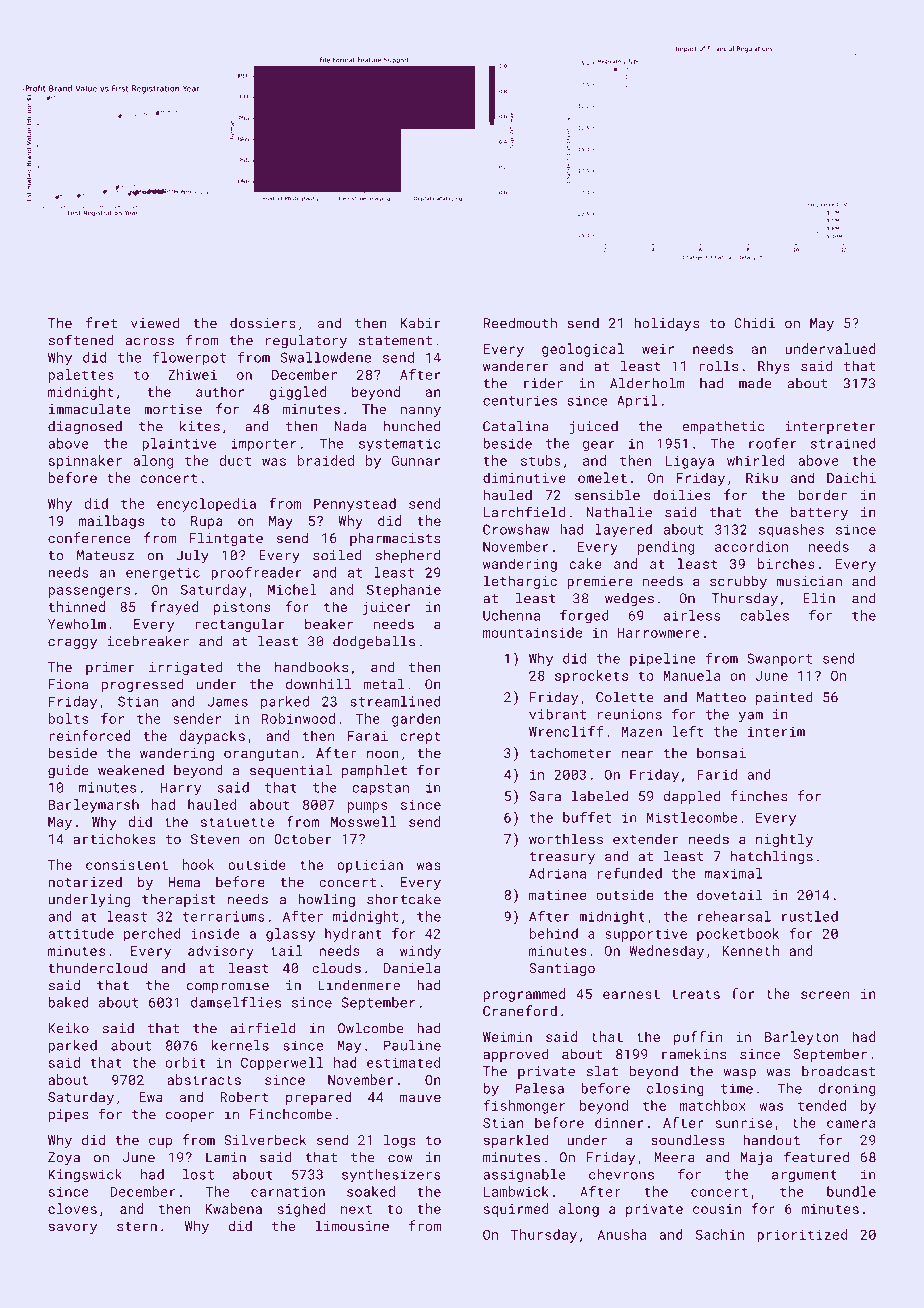 The height and width of the screenshot is (1308, 924). Describe the element at coordinates (772, 857) in the screenshot. I see `hatchlings` at that location.
